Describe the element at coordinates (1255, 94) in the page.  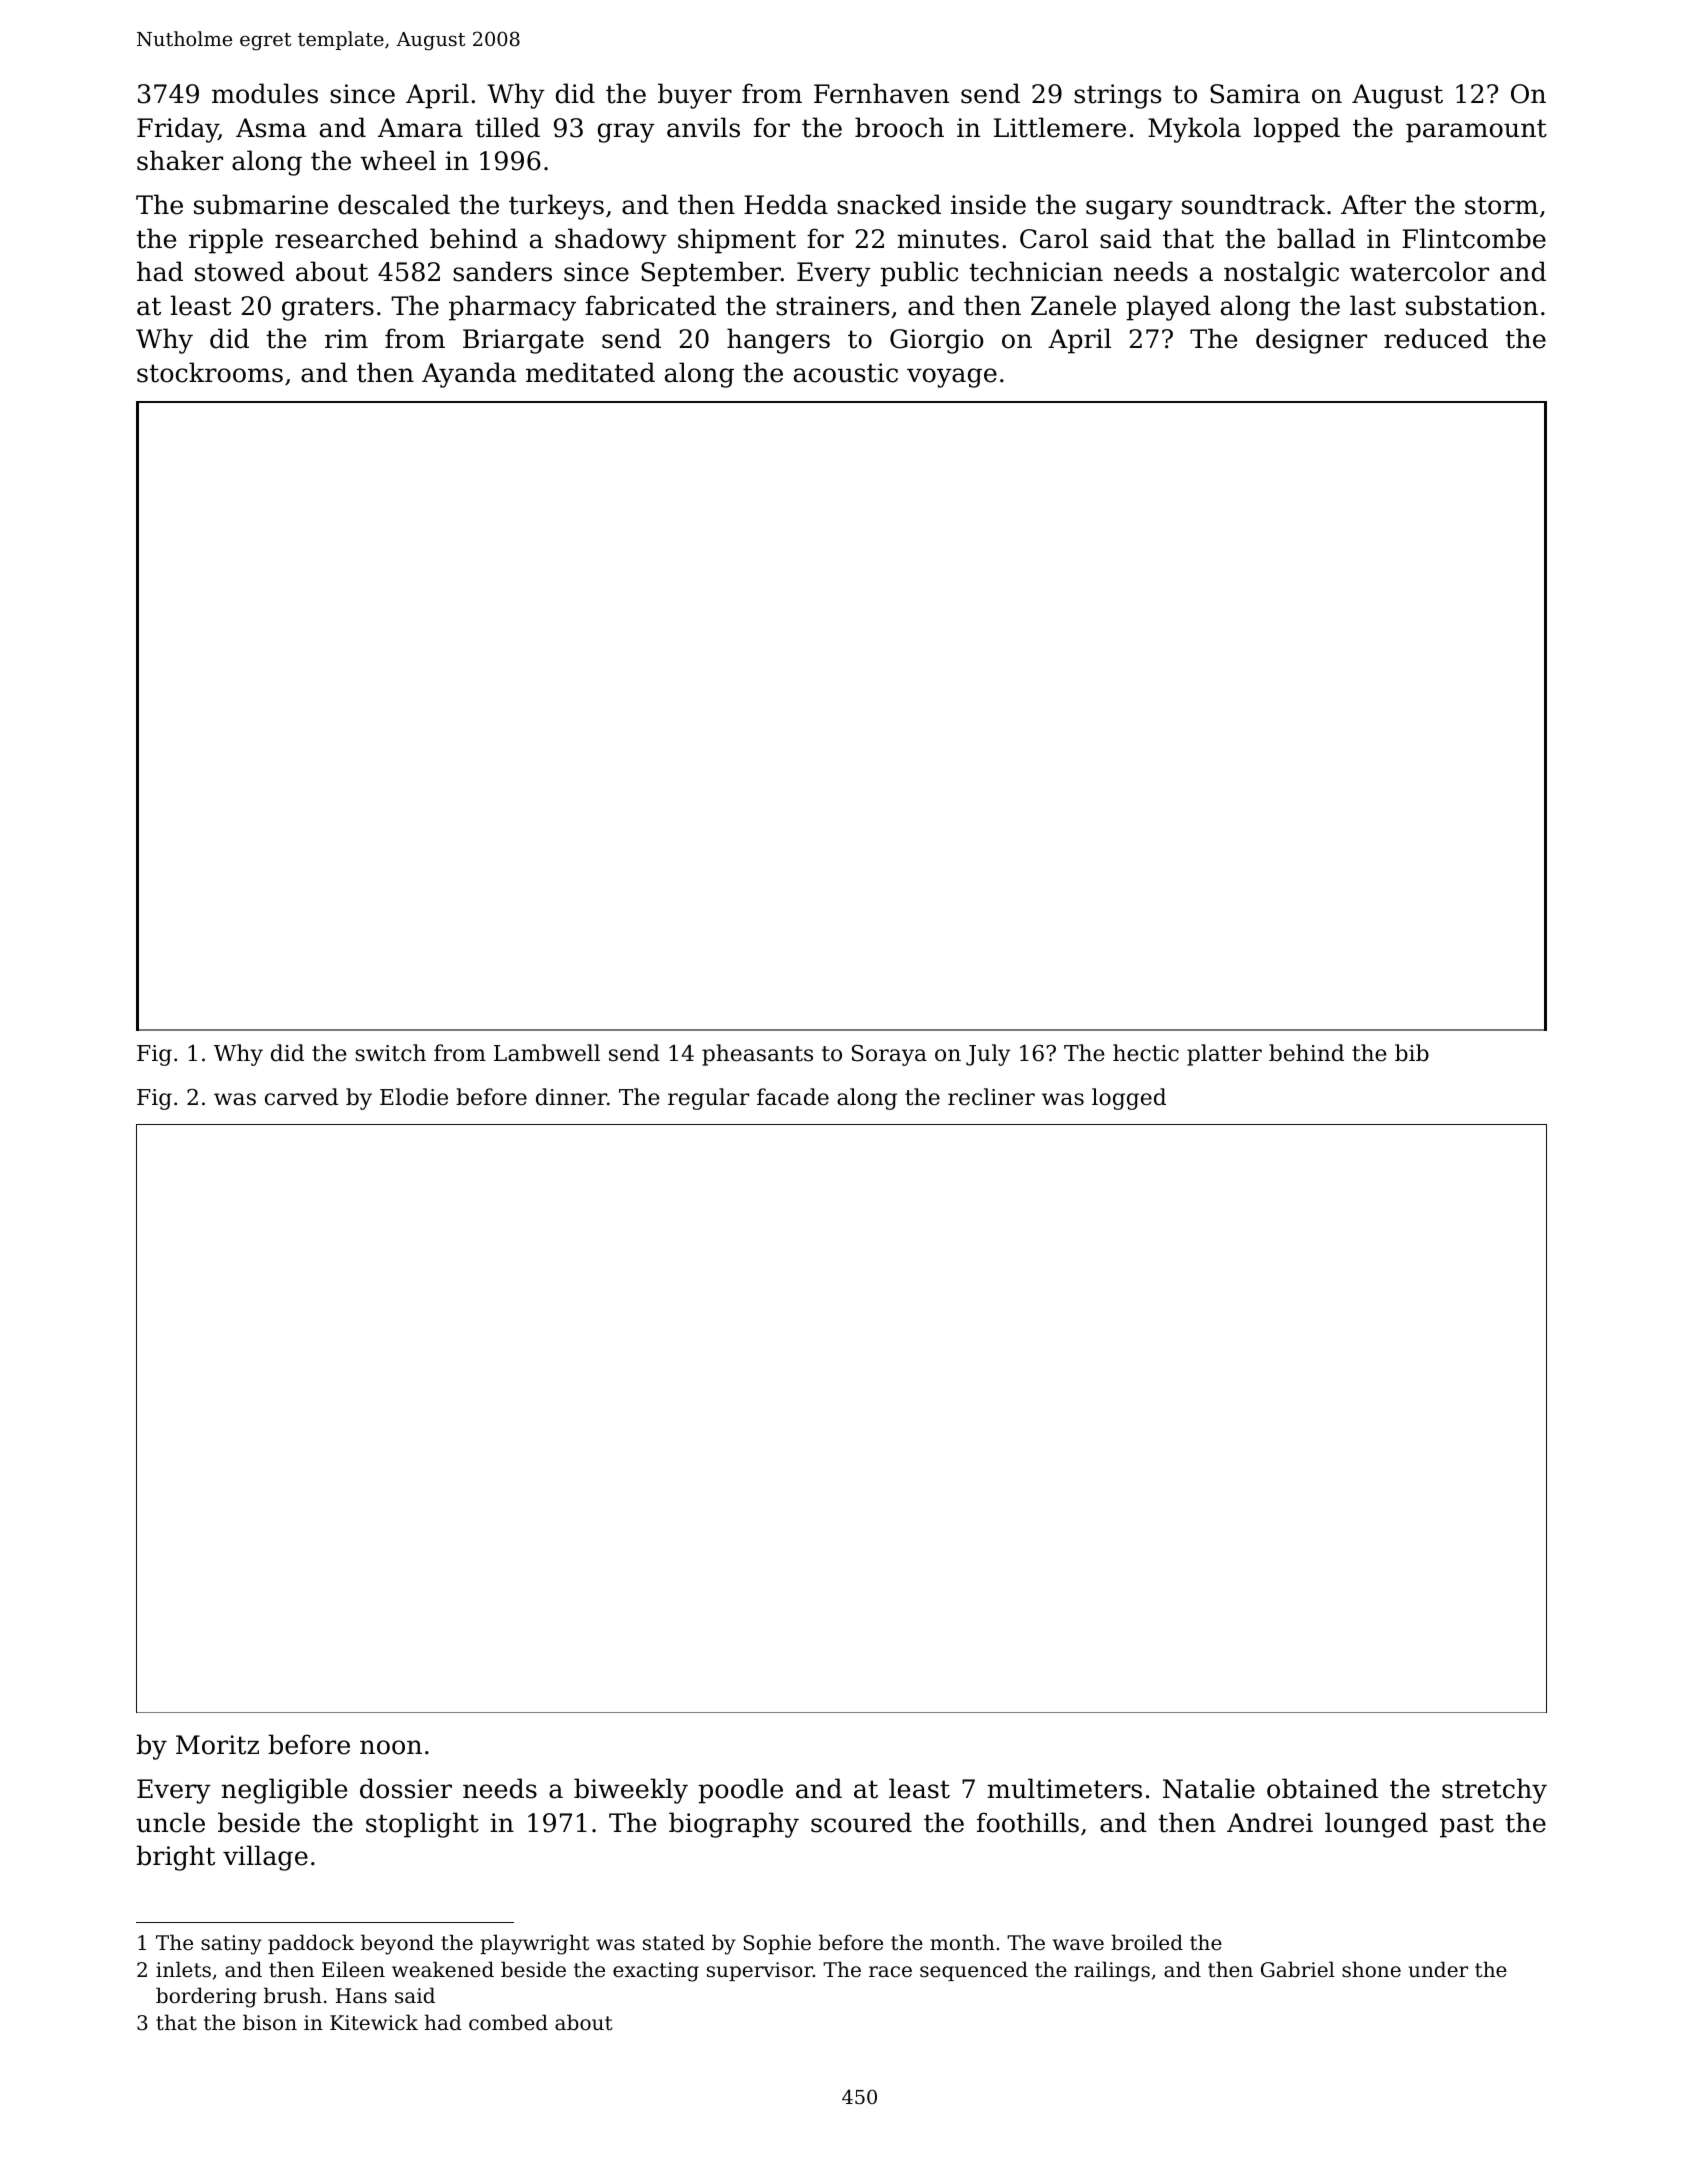
I see `Samira` at that location.
